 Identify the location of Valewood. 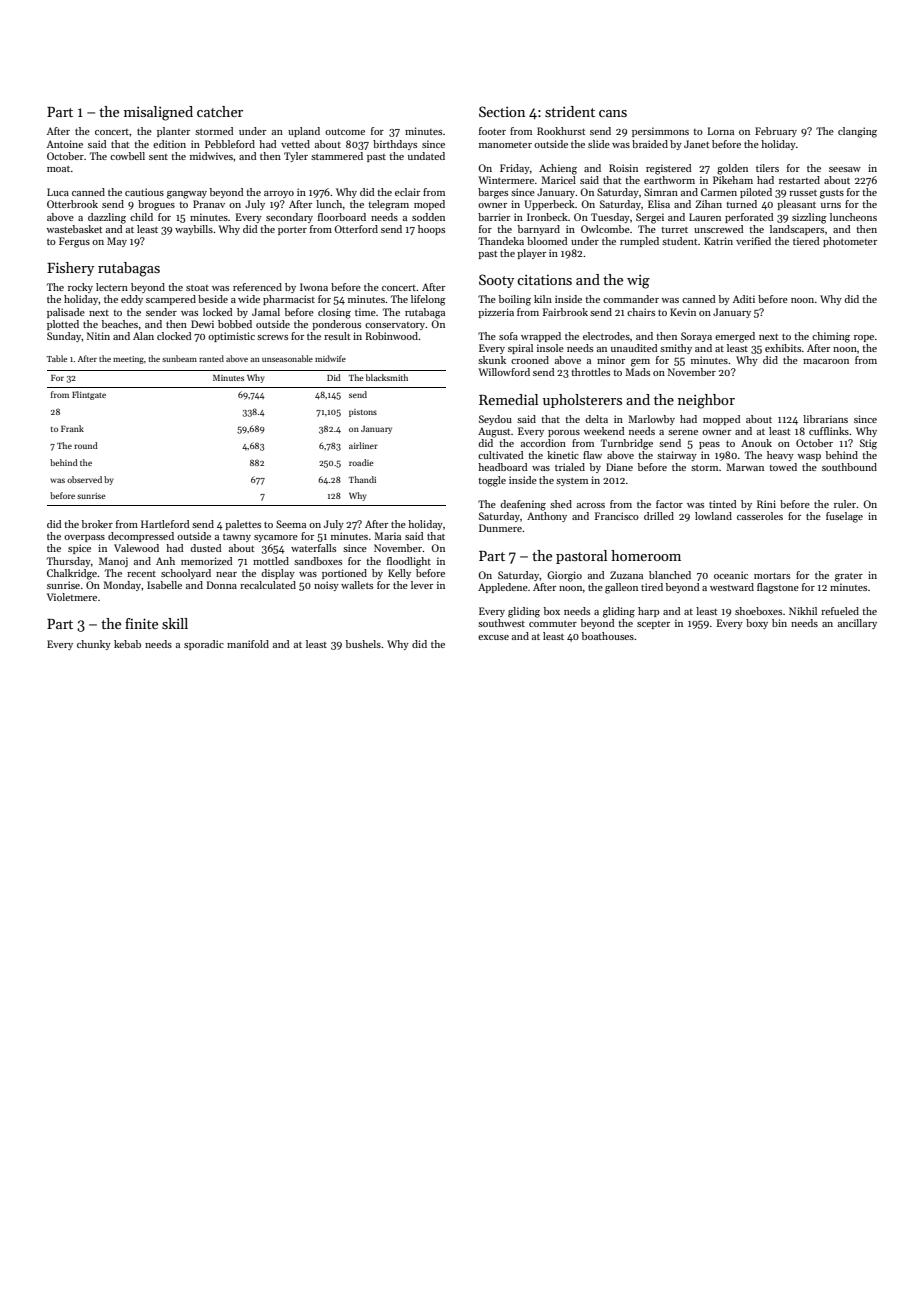
(136, 548).
